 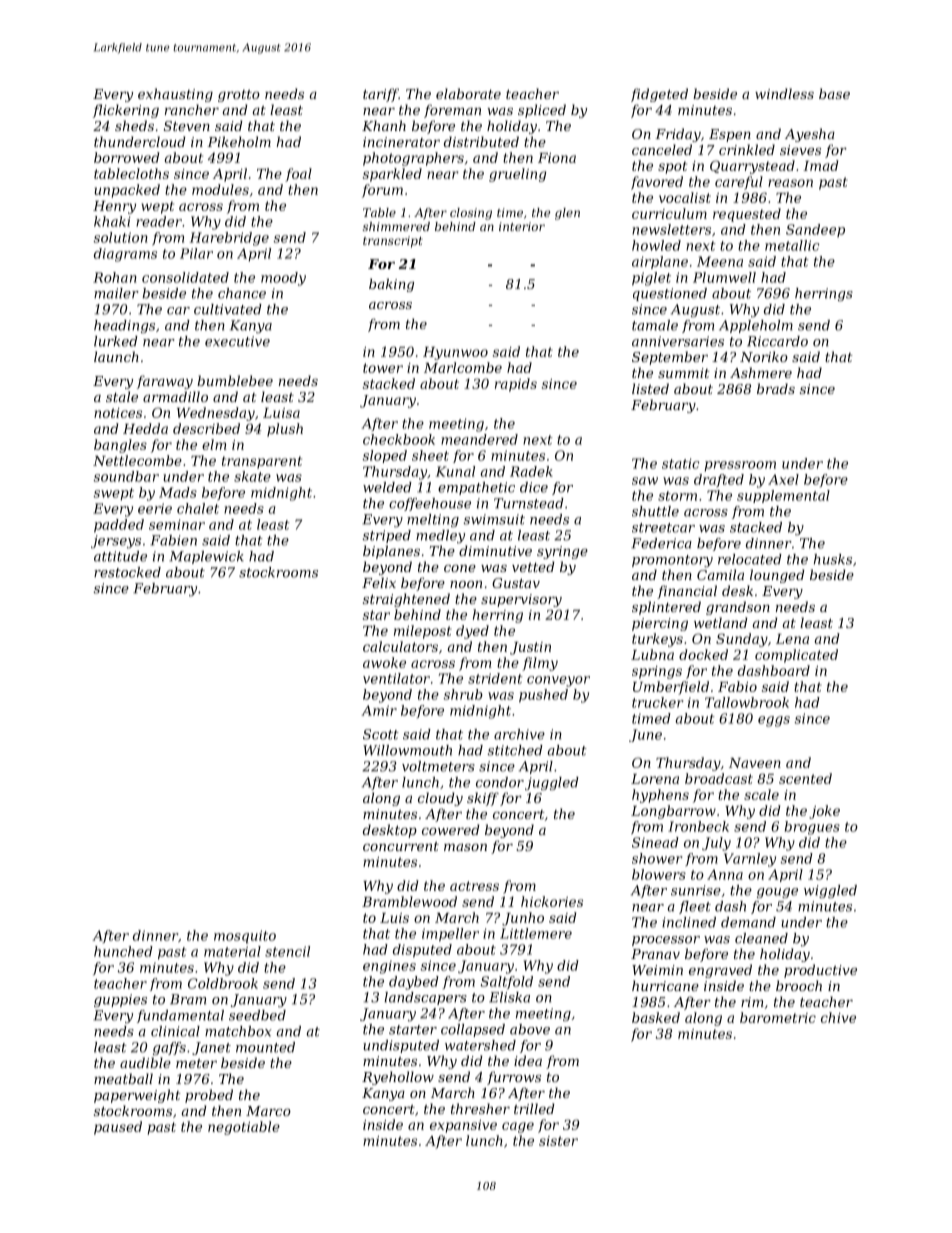 I want to click on executive, so click(x=237, y=341).
